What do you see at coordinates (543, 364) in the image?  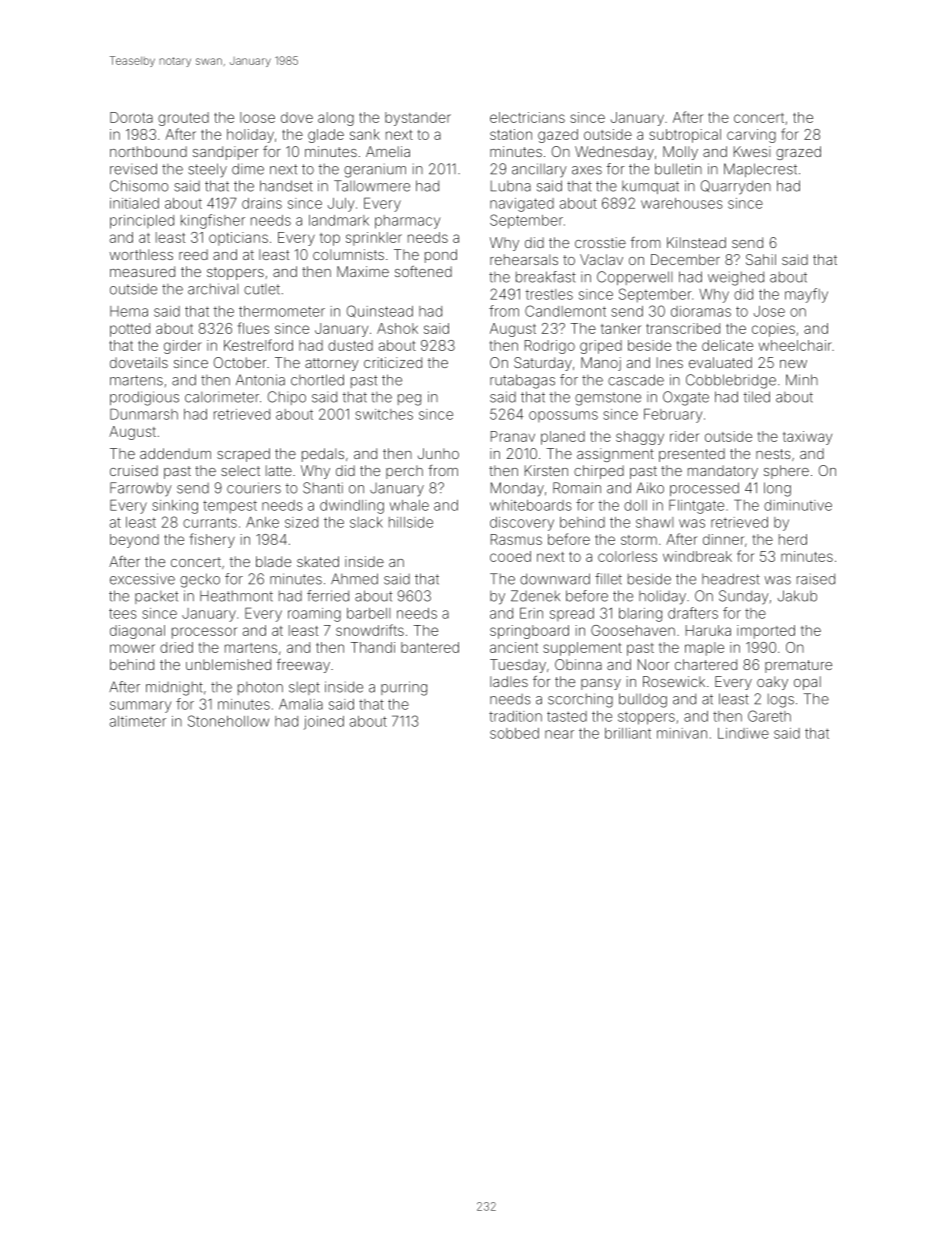 I see `Saturday` at bounding box center [543, 364].
